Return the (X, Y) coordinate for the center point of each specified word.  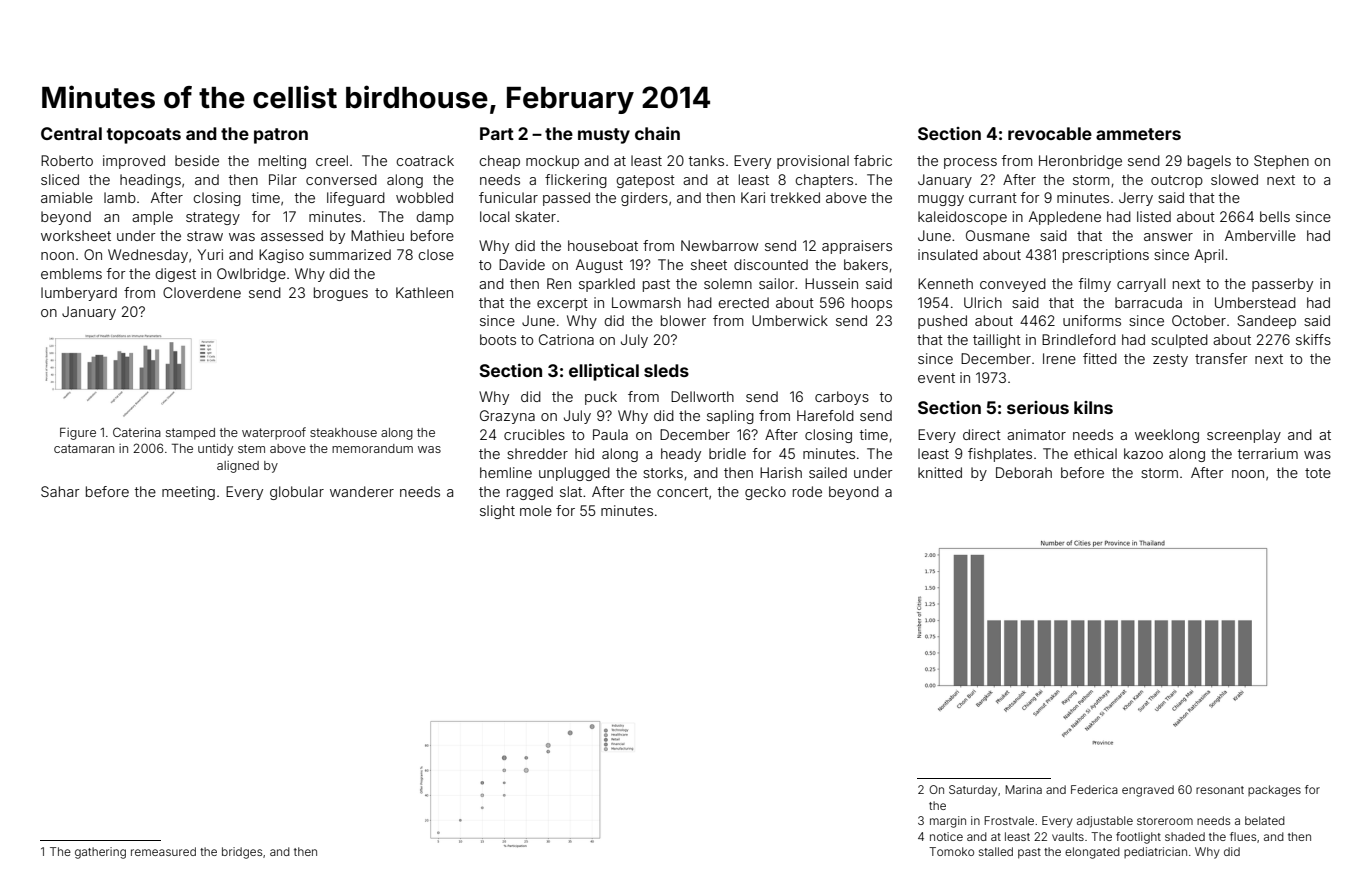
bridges (242, 853)
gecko (765, 493)
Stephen (1281, 162)
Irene (1059, 358)
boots (498, 339)
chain (657, 133)
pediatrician (1155, 852)
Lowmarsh (646, 302)
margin (948, 822)
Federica (1094, 789)
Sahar (60, 491)
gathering (100, 853)
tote (1318, 473)
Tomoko (951, 851)
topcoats (143, 136)
